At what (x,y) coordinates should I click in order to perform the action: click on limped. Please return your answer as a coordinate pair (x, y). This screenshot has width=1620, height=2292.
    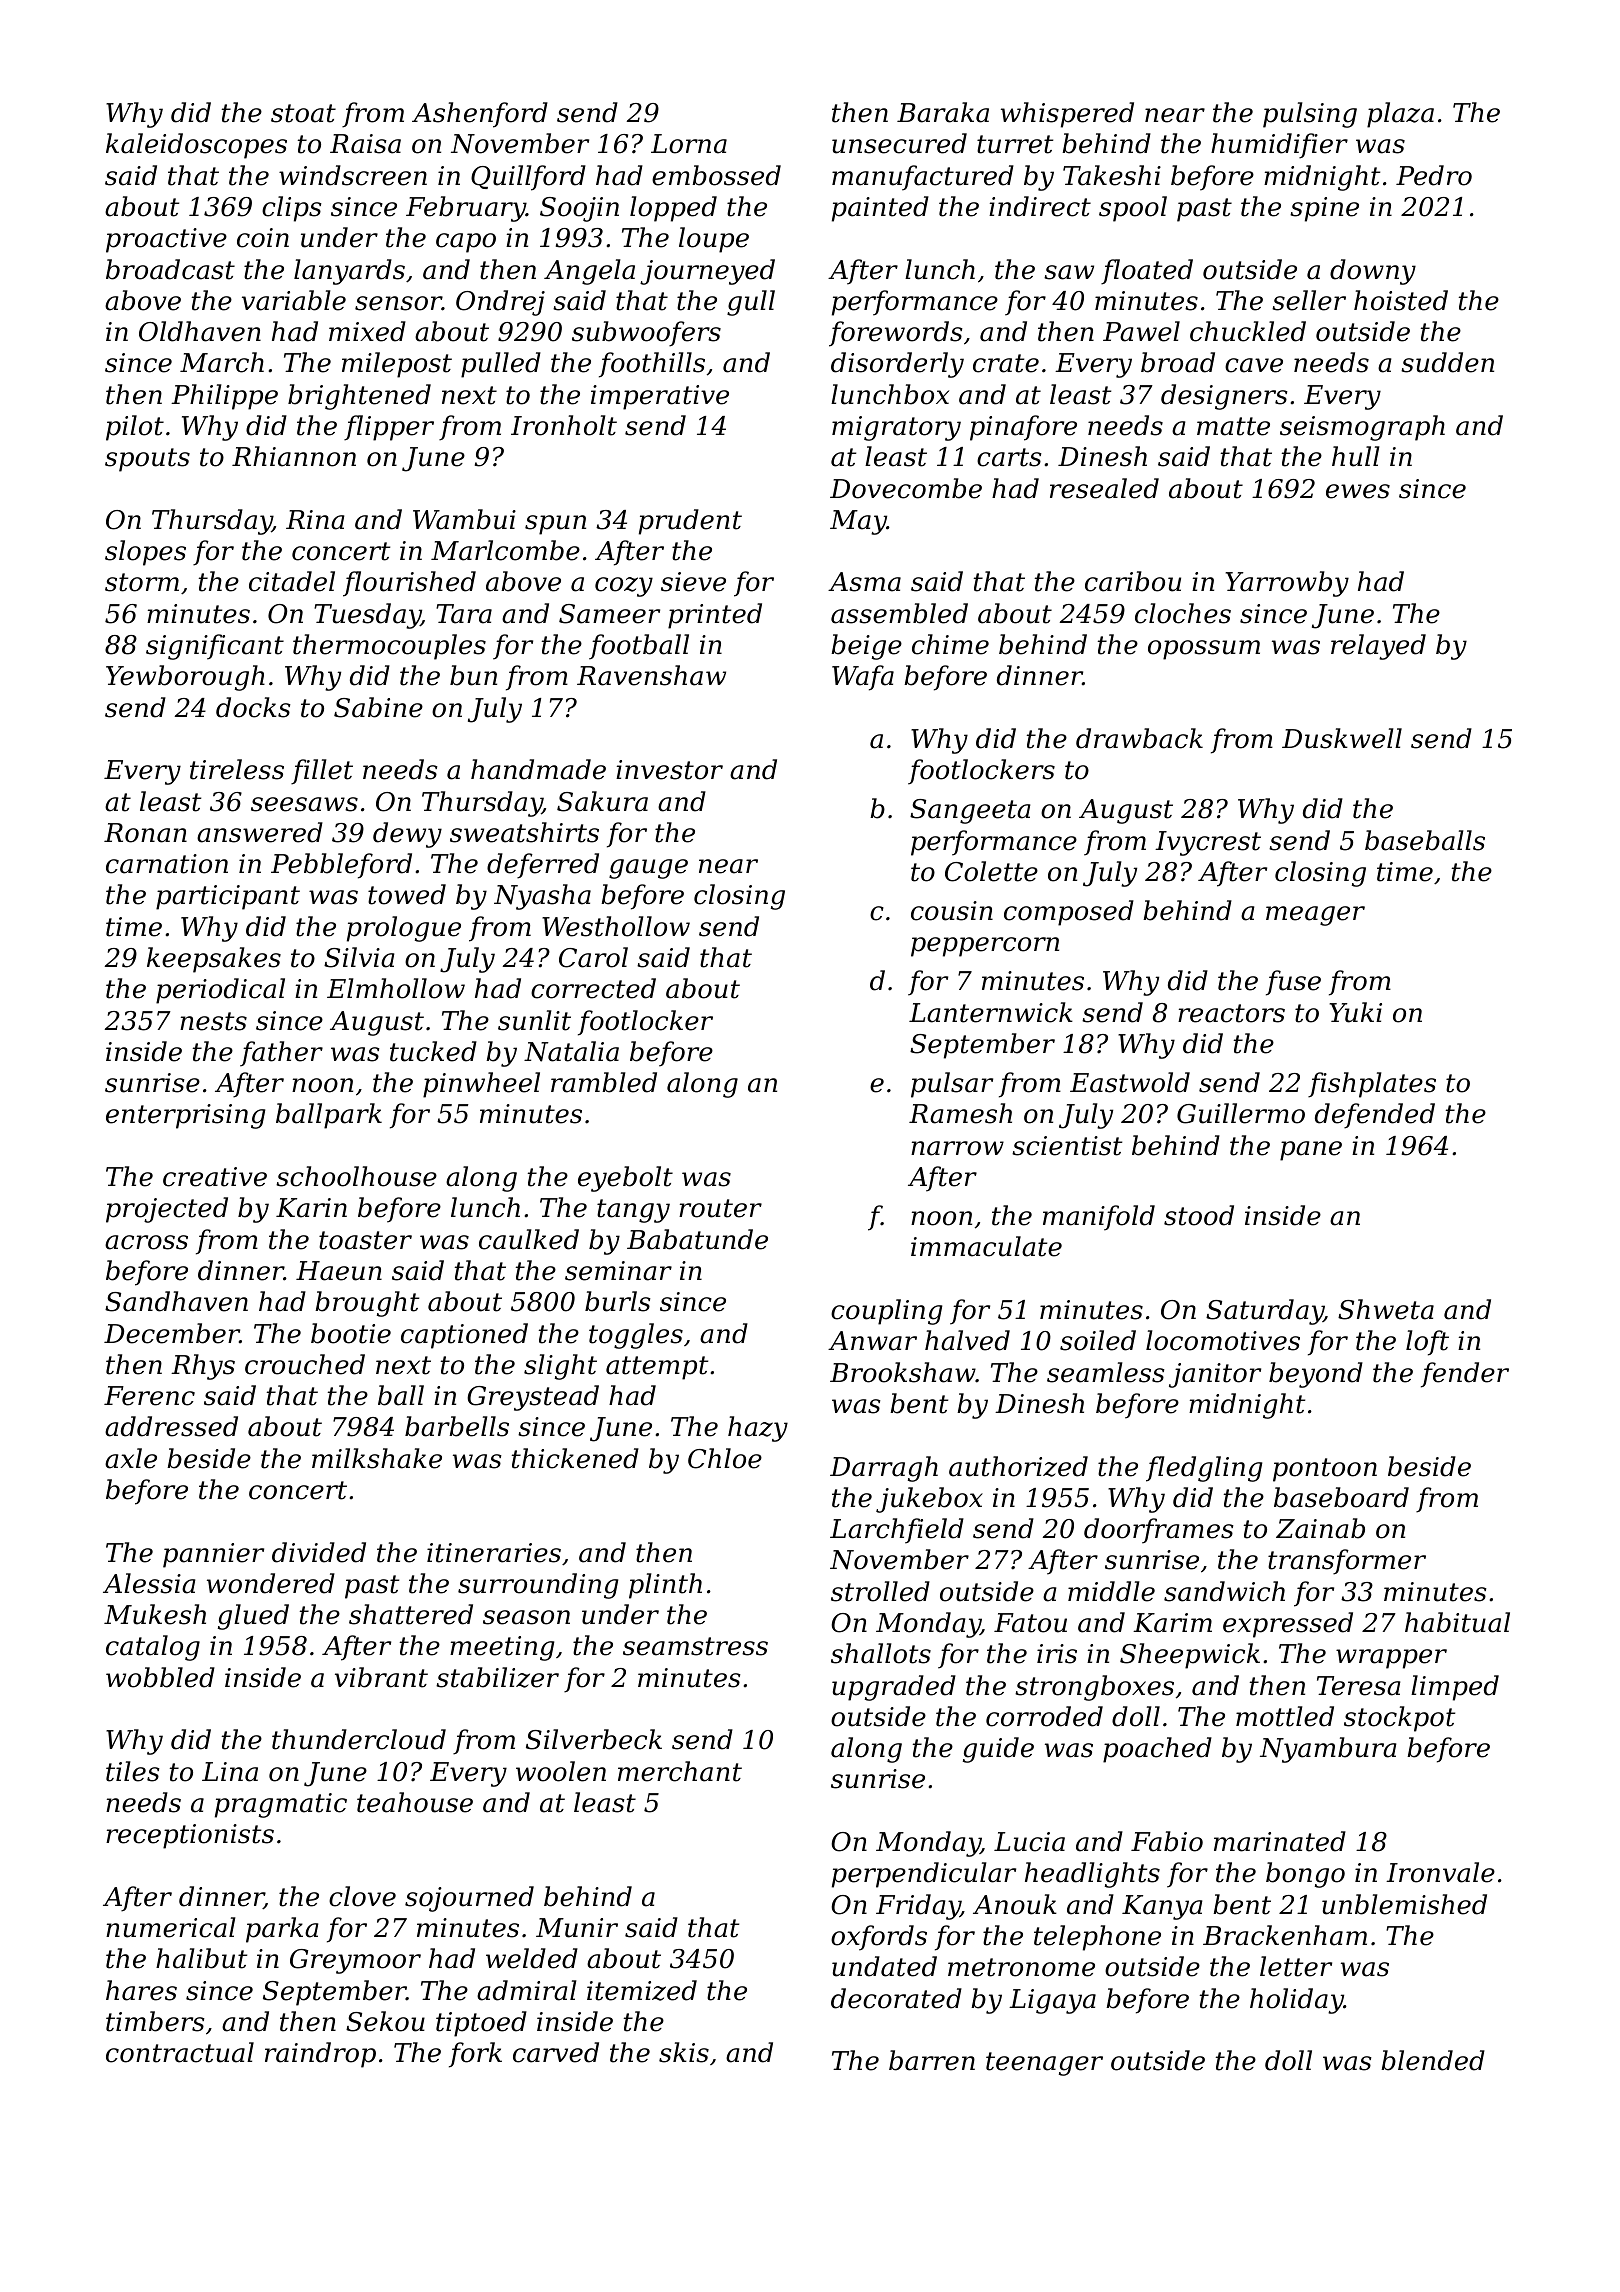
    Looking at the image, I should click on (1455, 1688).
